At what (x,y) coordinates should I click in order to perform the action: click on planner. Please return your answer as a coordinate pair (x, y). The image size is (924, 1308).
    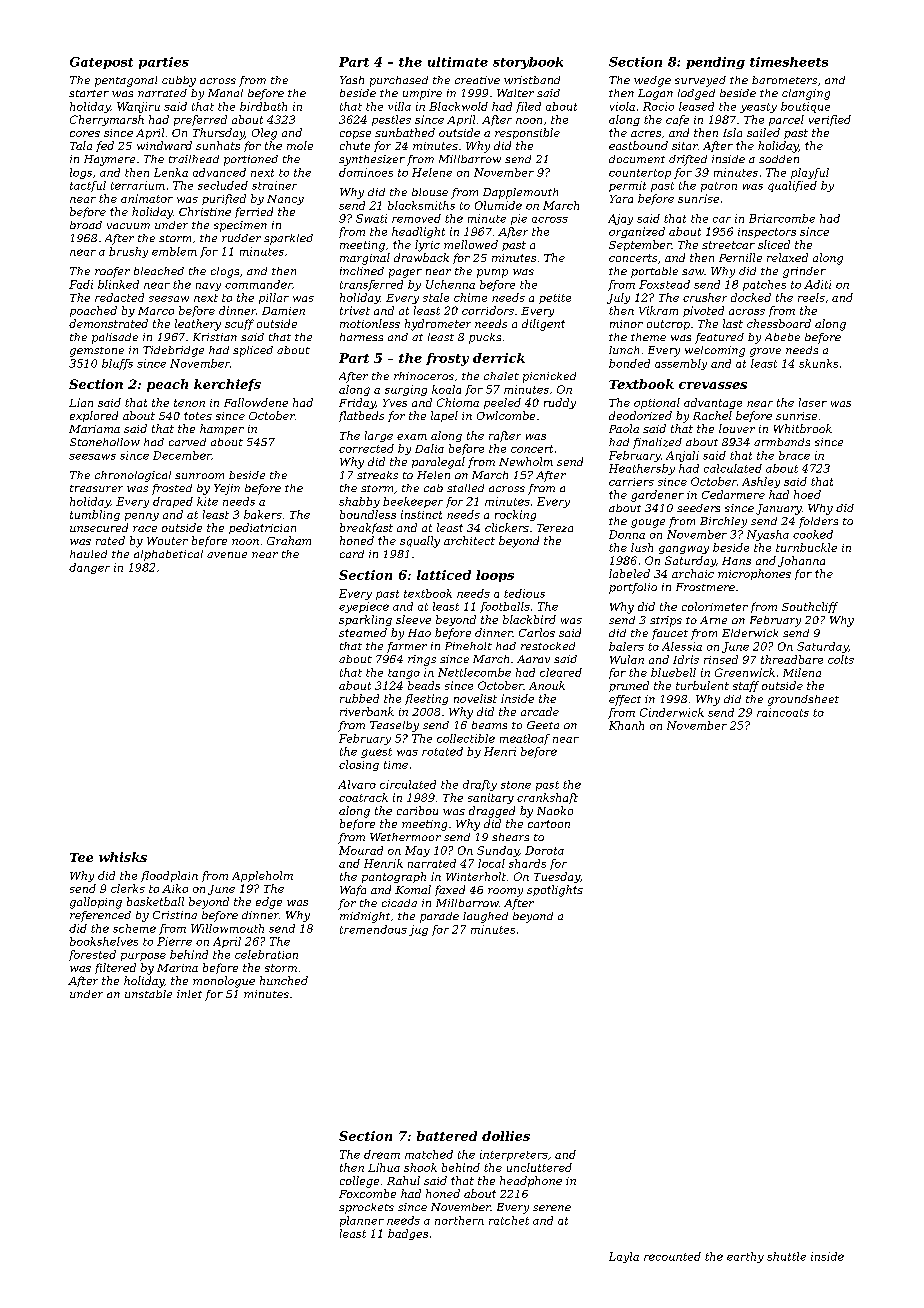
    Looking at the image, I should click on (362, 1221).
